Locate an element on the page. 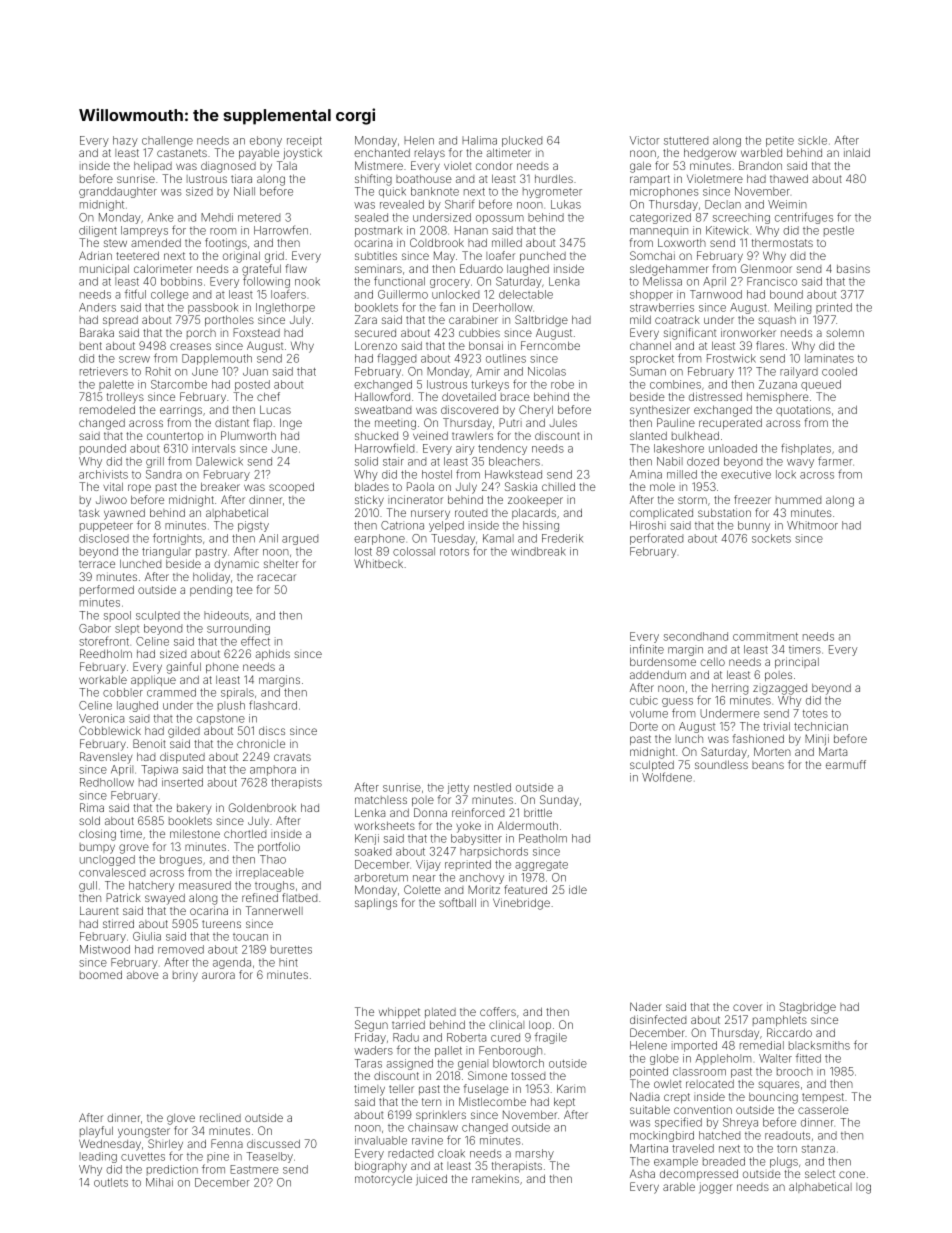  Adrian is located at coordinates (95, 255).
